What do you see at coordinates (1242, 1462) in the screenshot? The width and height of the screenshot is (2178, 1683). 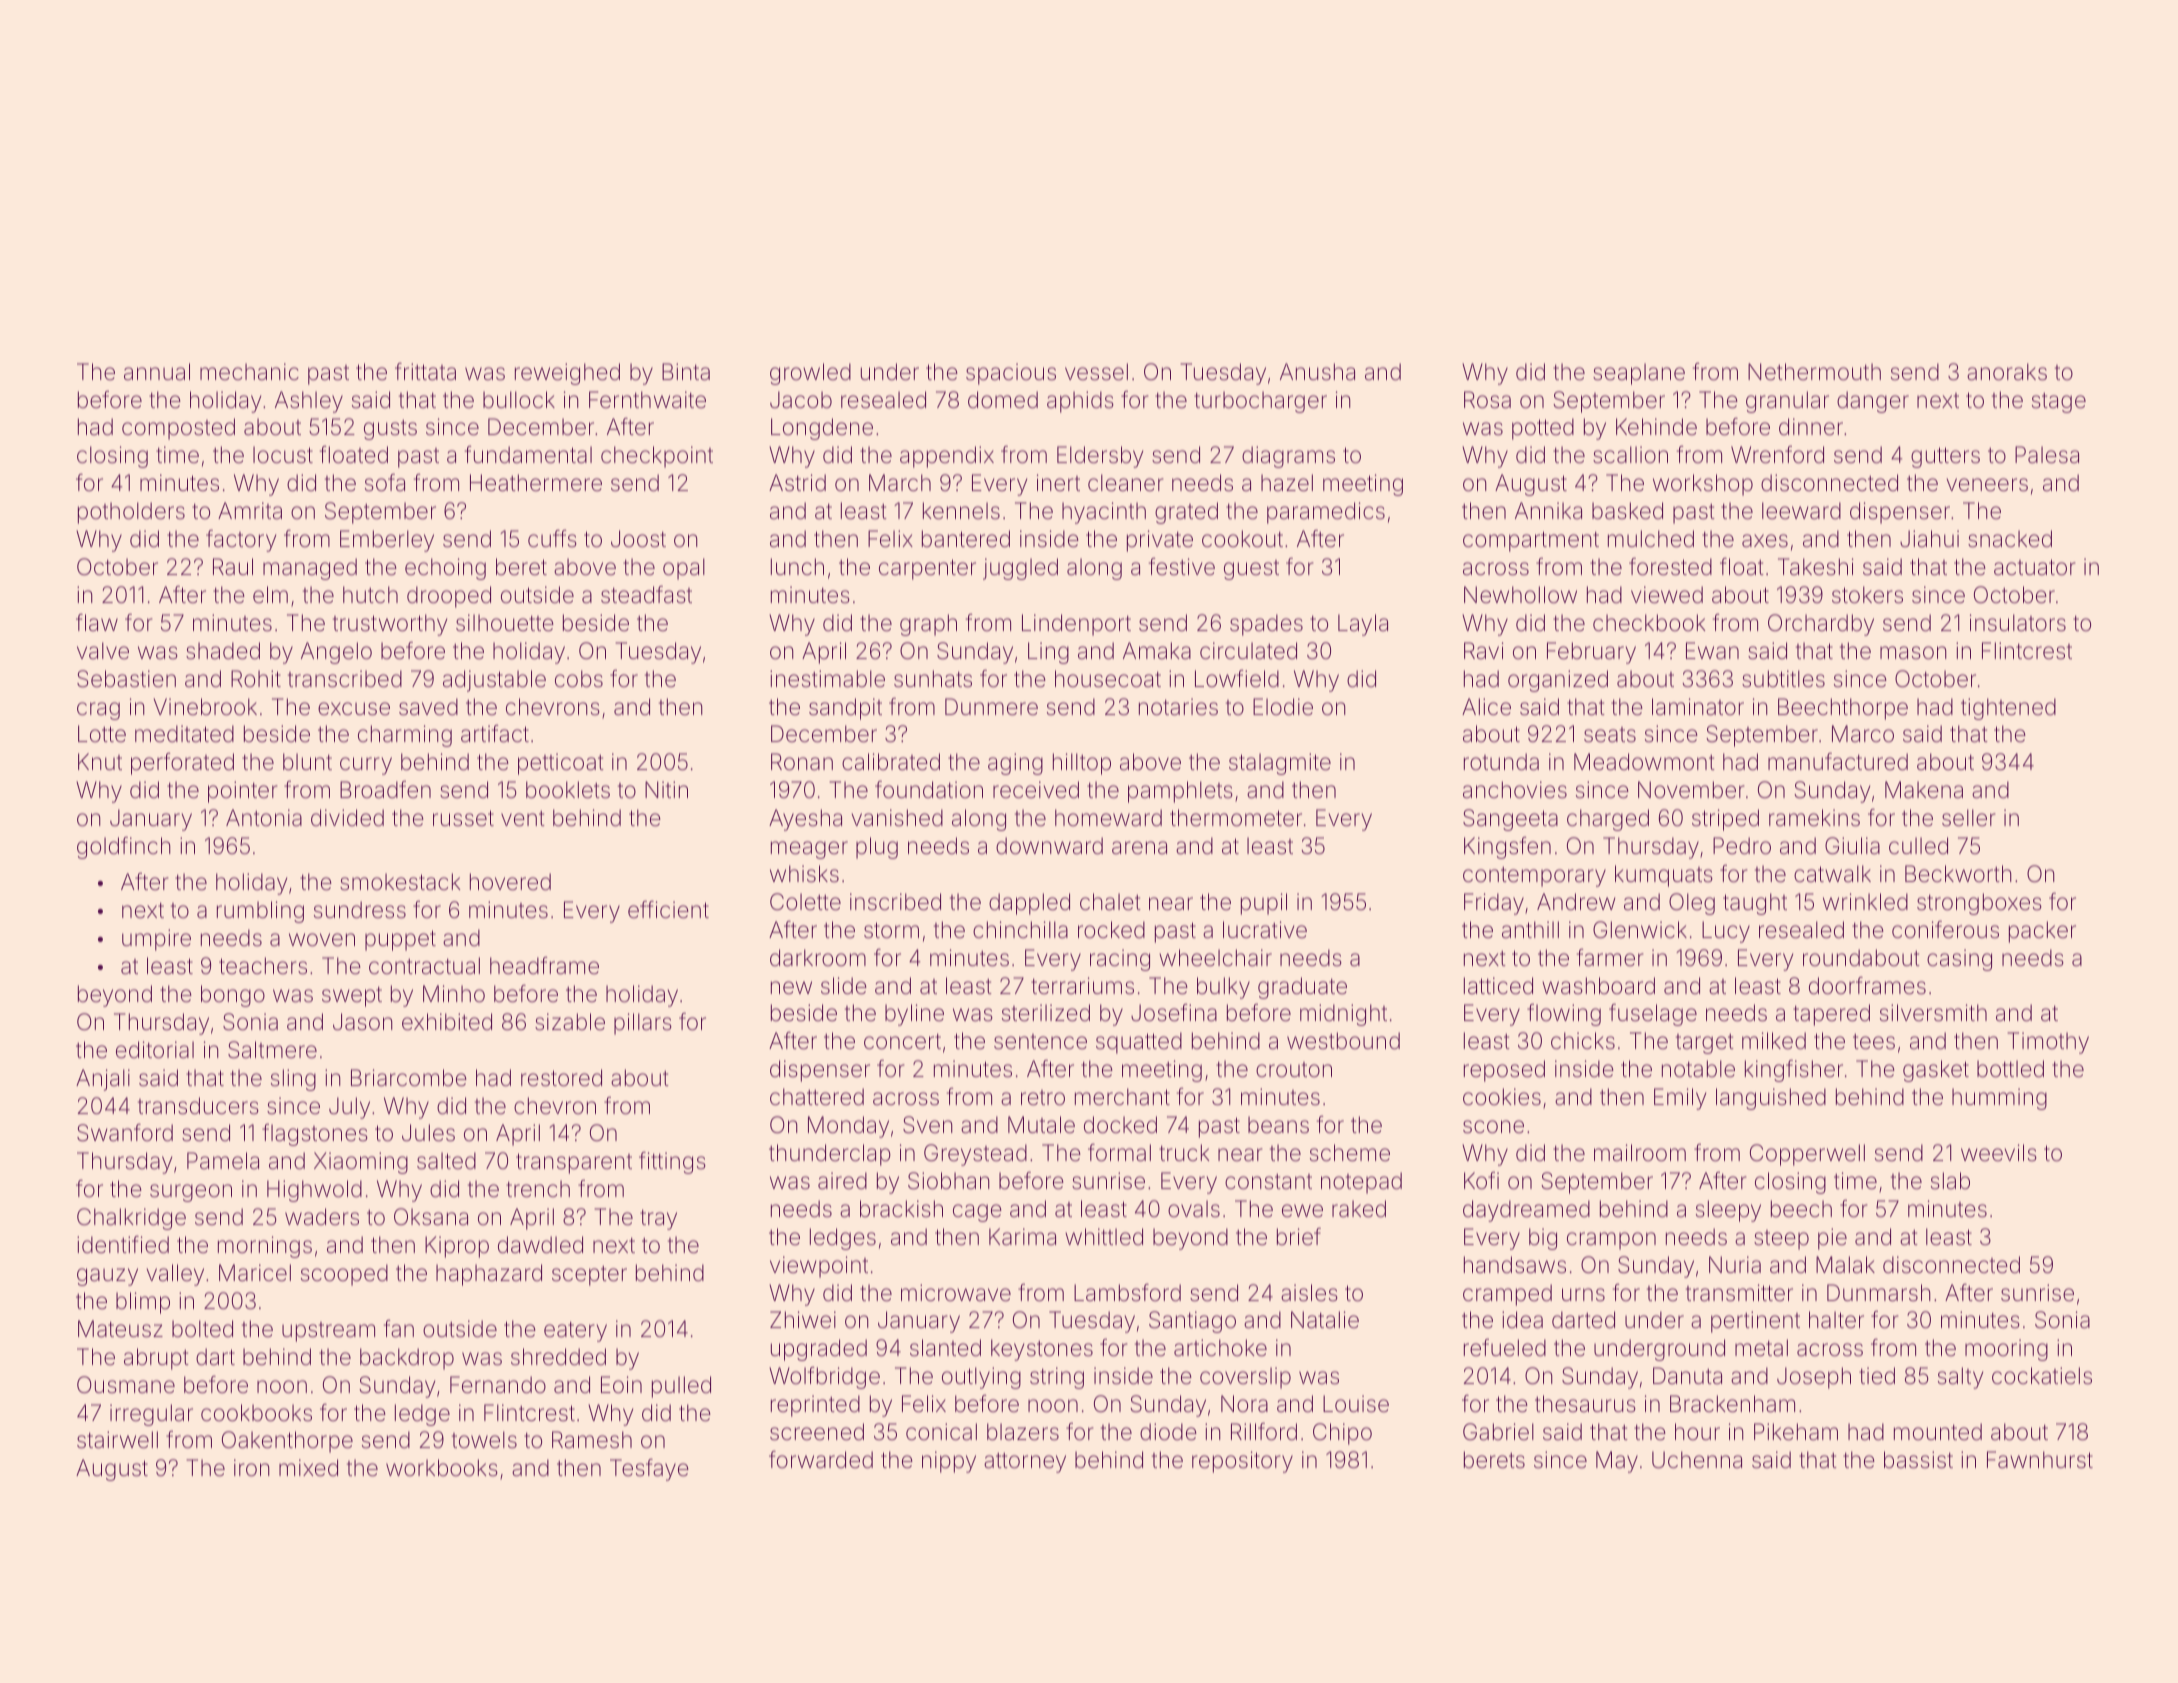 I see `repository` at bounding box center [1242, 1462].
